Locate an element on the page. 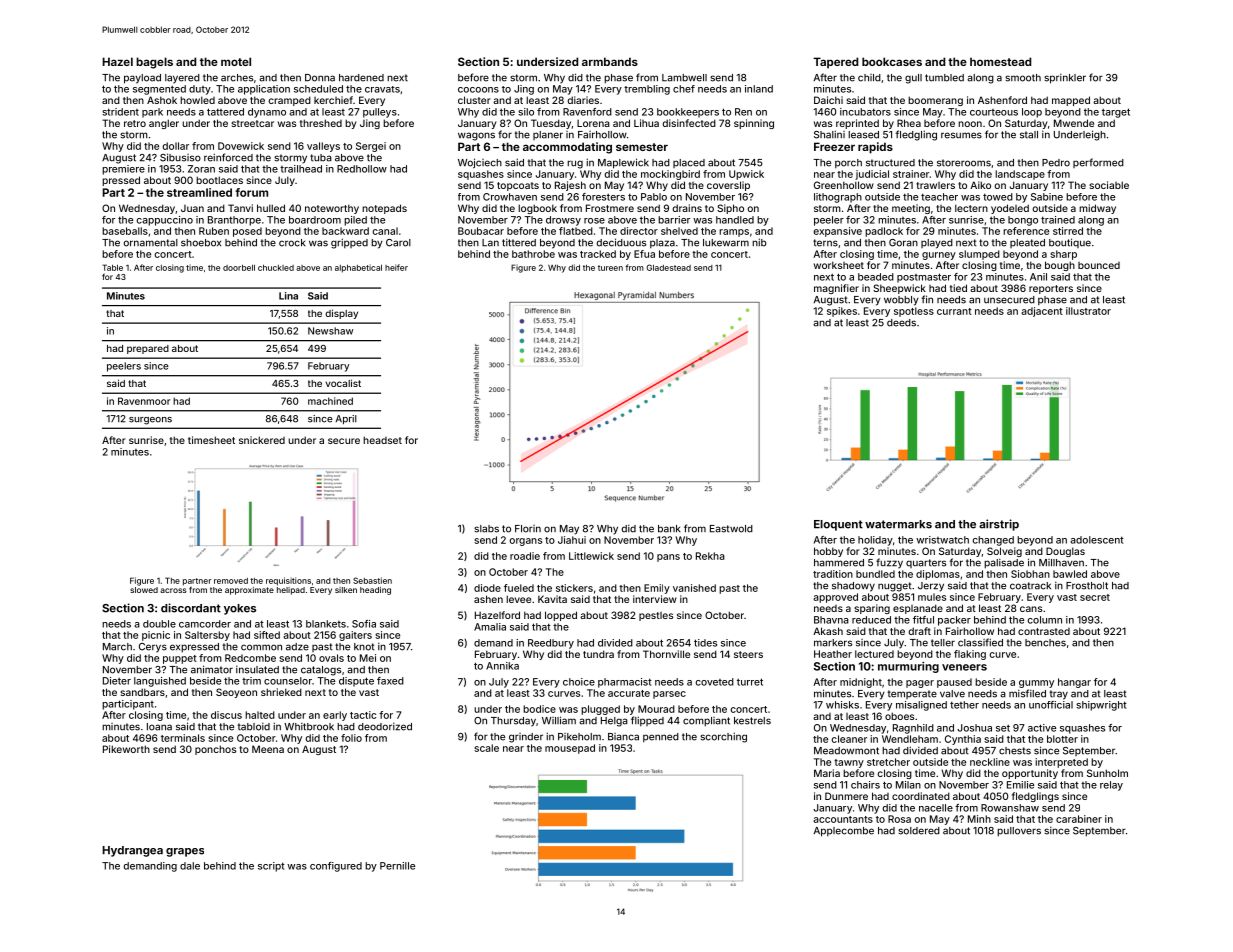 The width and height of the image is (1233, 952). bathrobe is located at coordinates (533, 254).
